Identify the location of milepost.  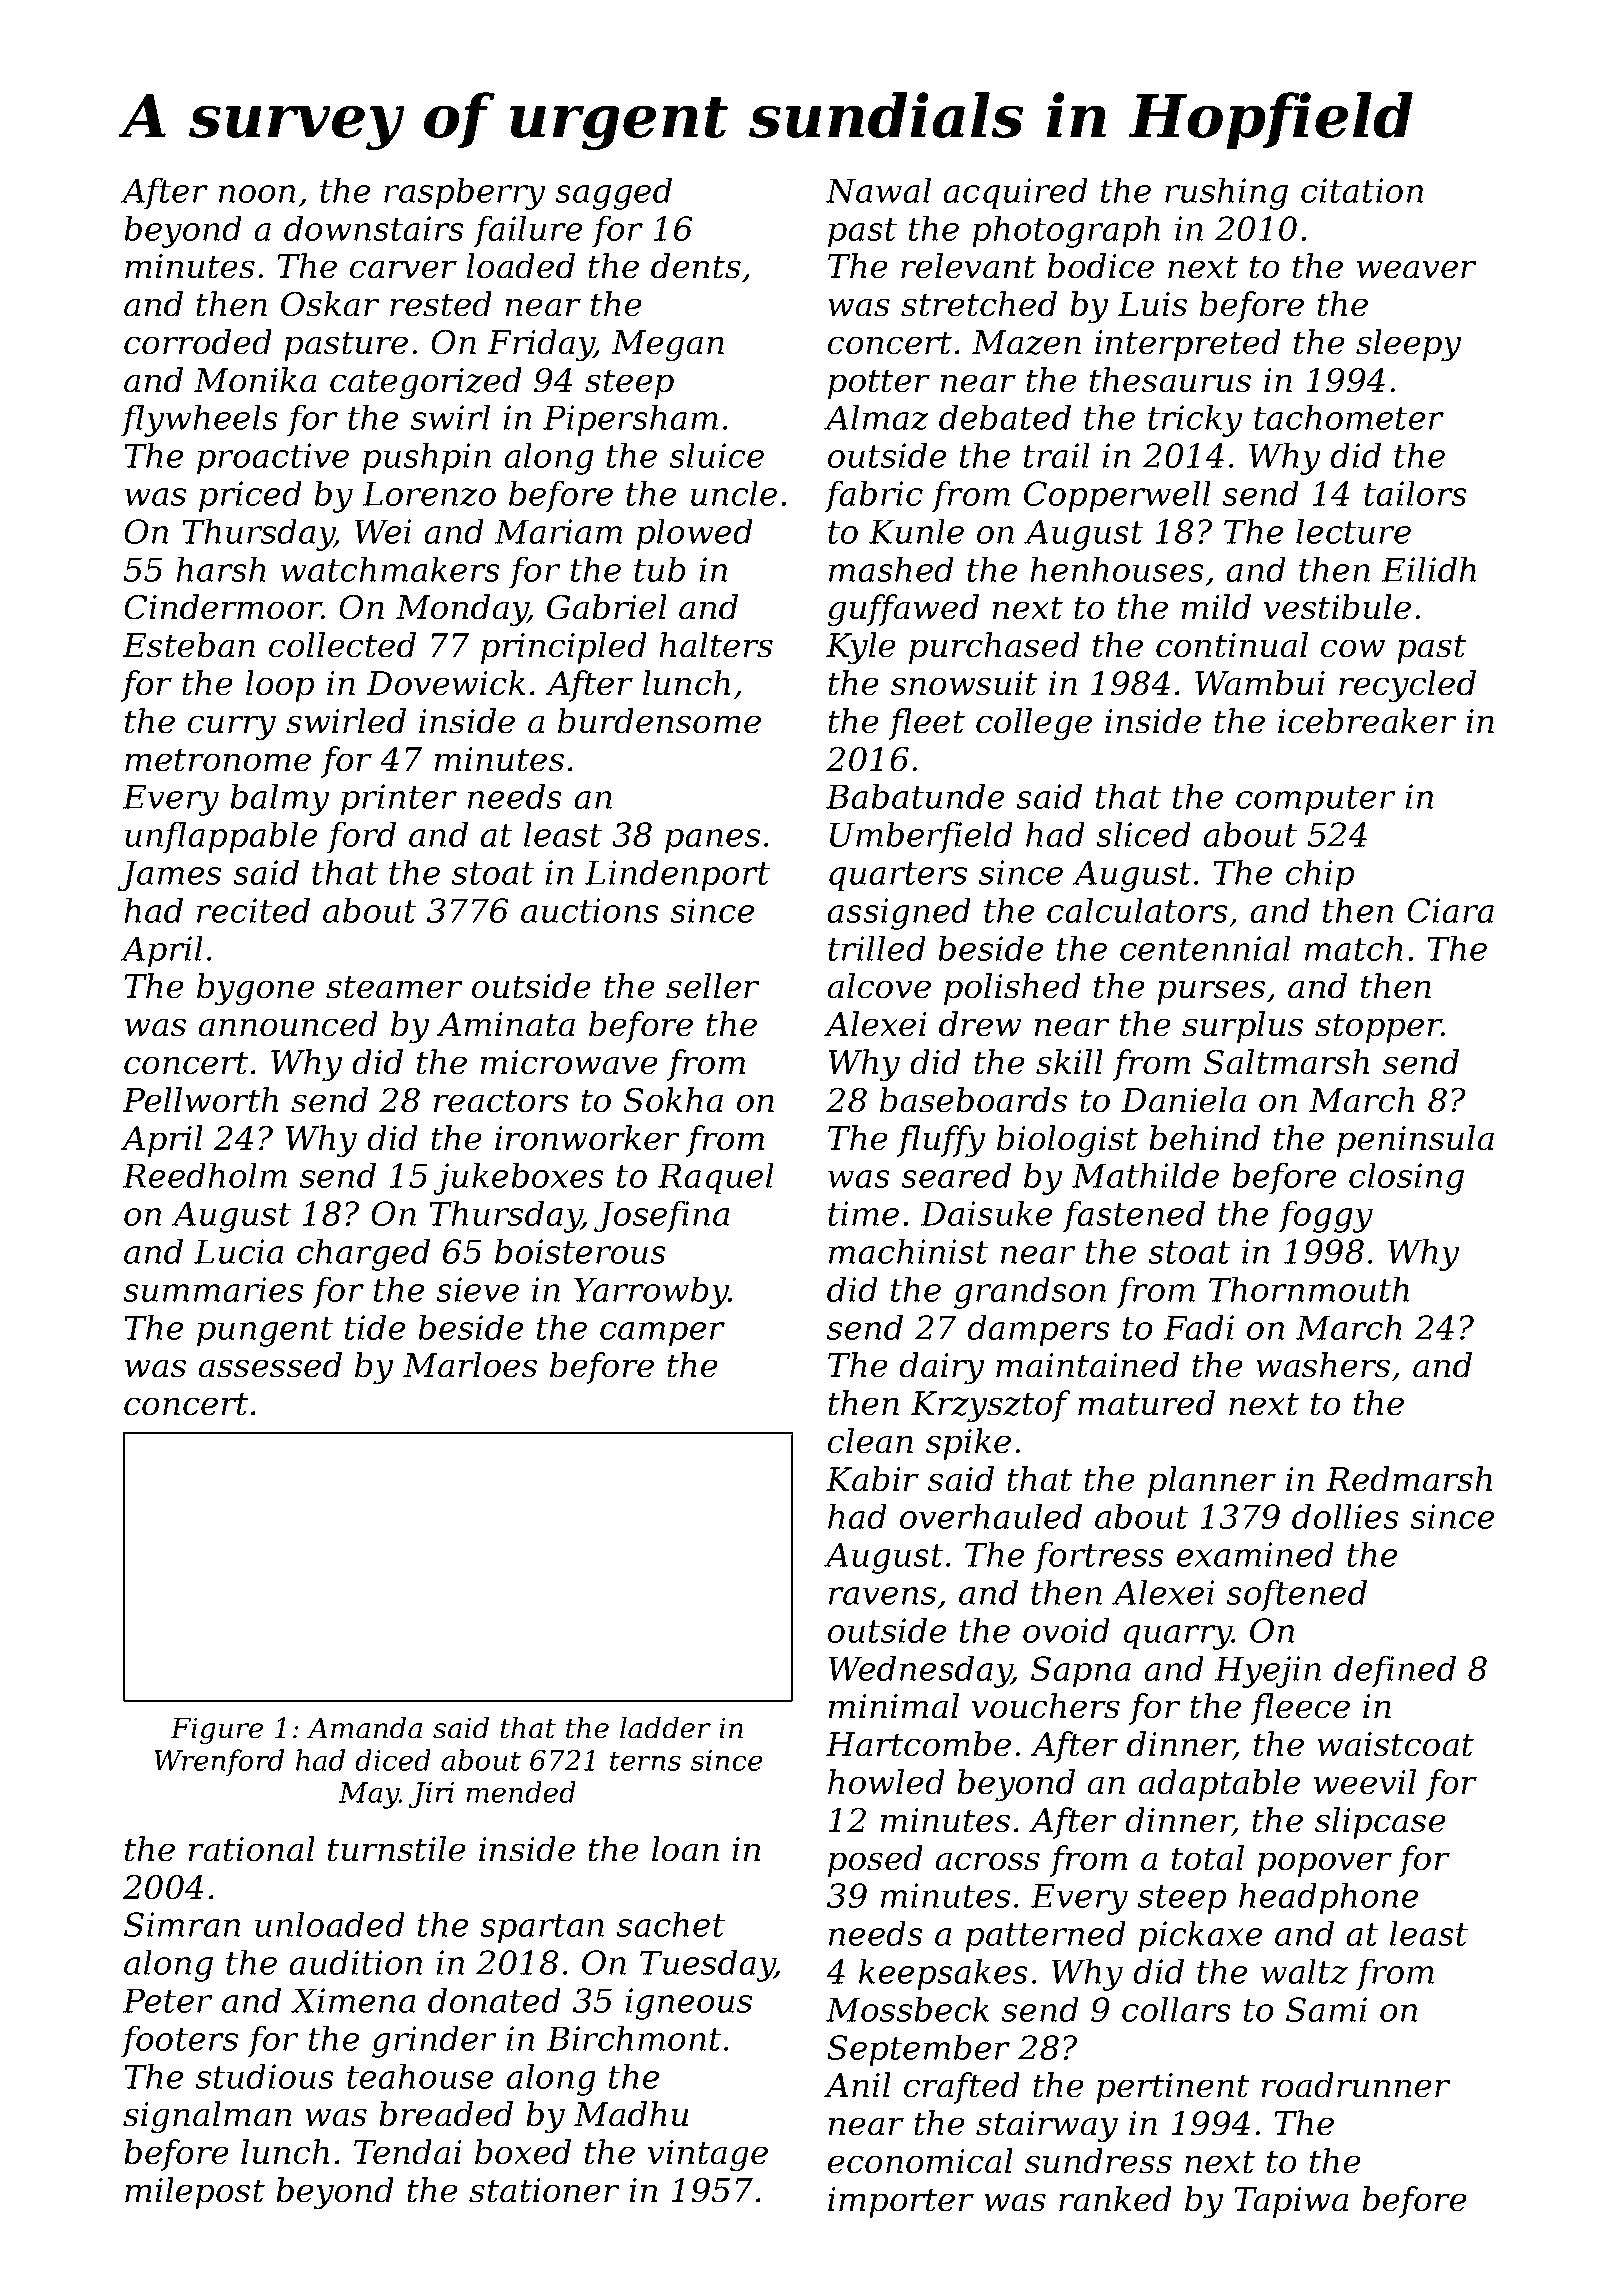
(195, 2193).
